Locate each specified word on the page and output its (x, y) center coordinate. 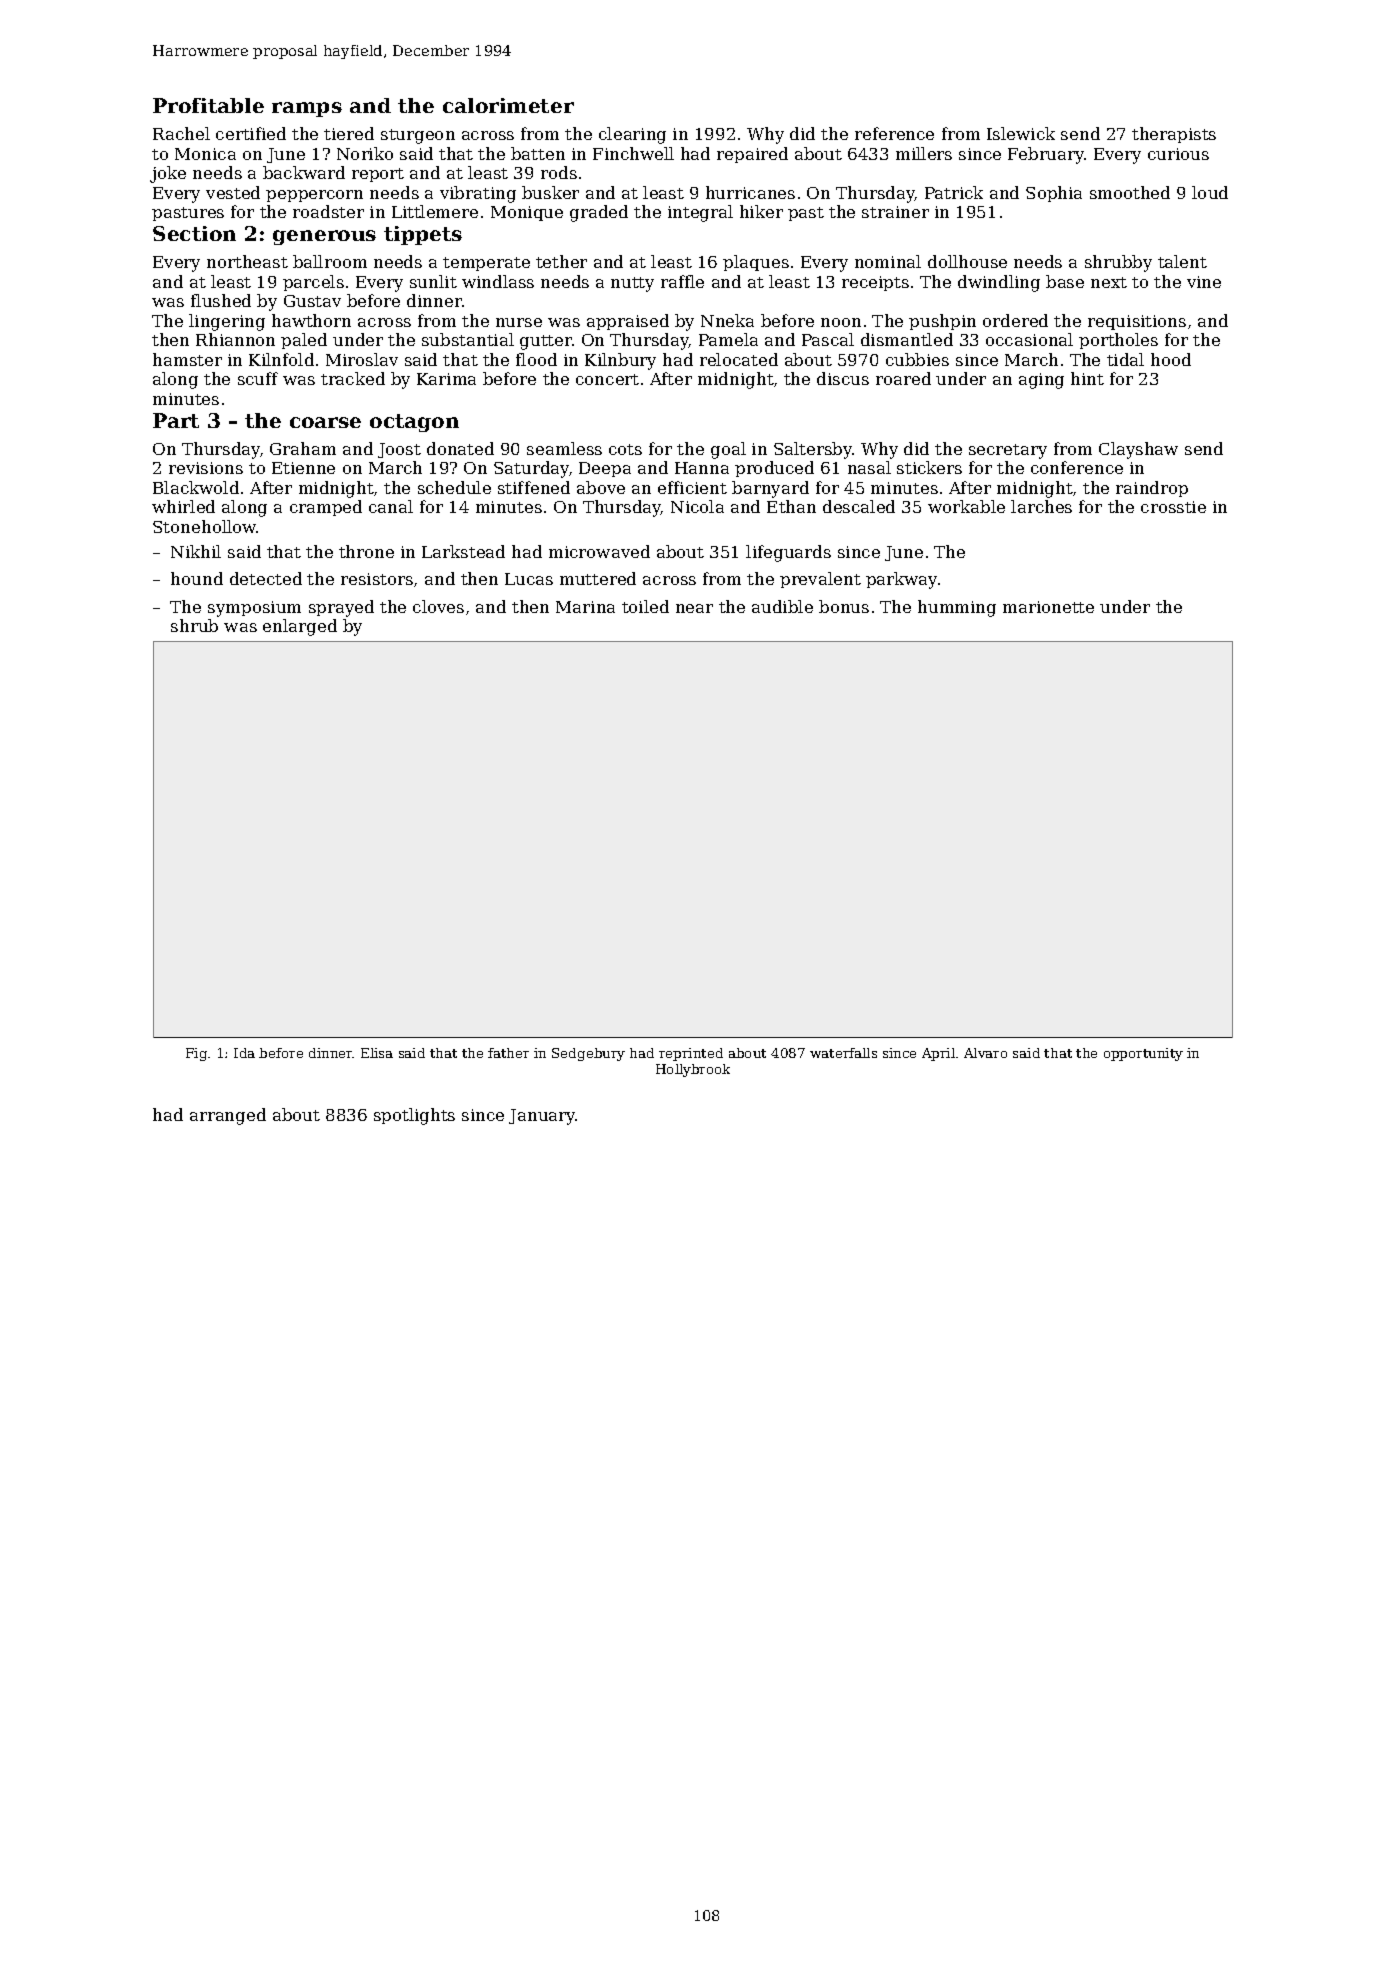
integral (700, 213)
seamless (564, 448)
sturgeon (418, 136)
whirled (183, 506)
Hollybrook (693, 1070)
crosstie (1173, 507)
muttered (598, 578)
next (1109, 282)
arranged (228, 1116)
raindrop (1152, 489)
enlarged (300, 627)
